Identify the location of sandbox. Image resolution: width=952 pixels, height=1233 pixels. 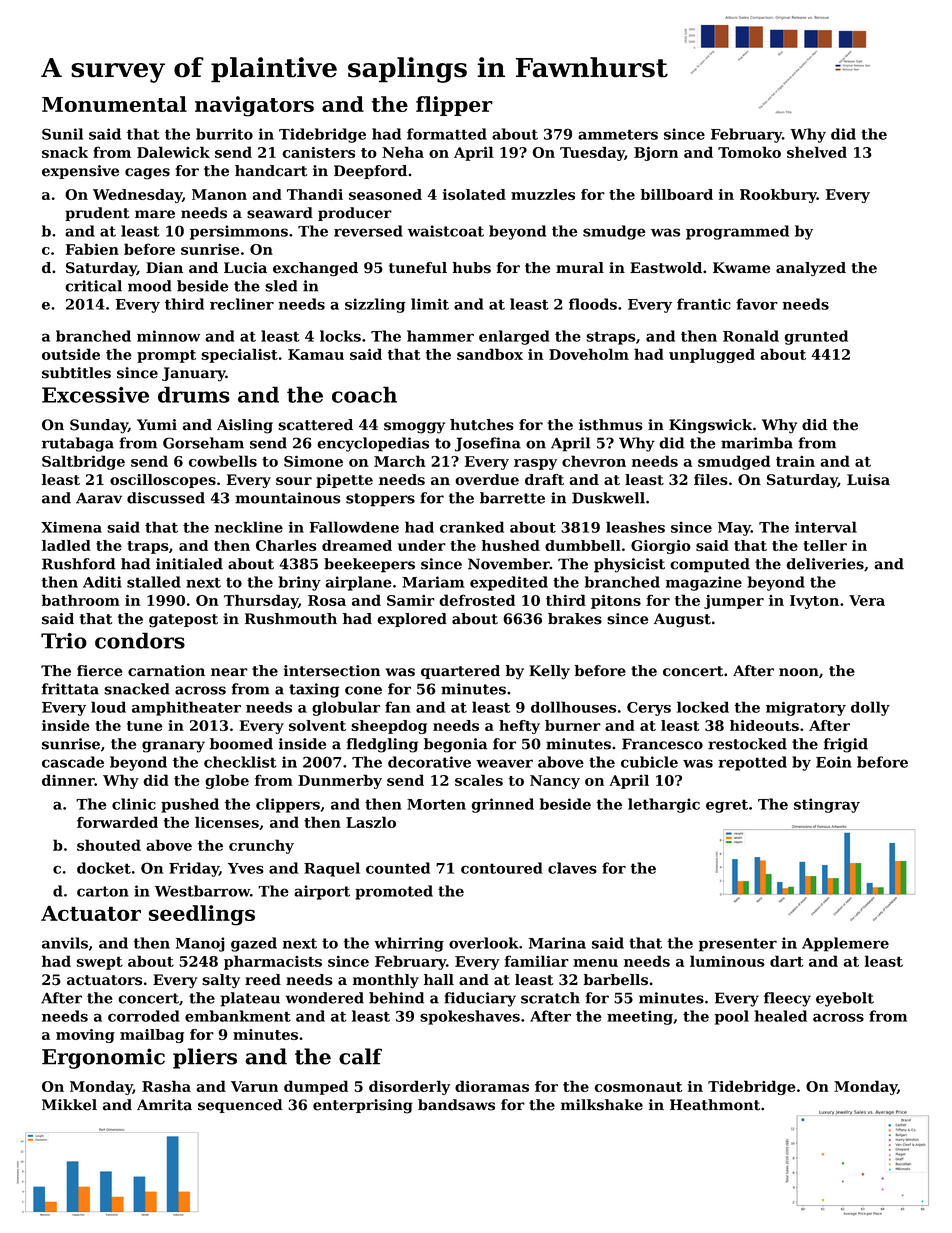
(490, 354).
